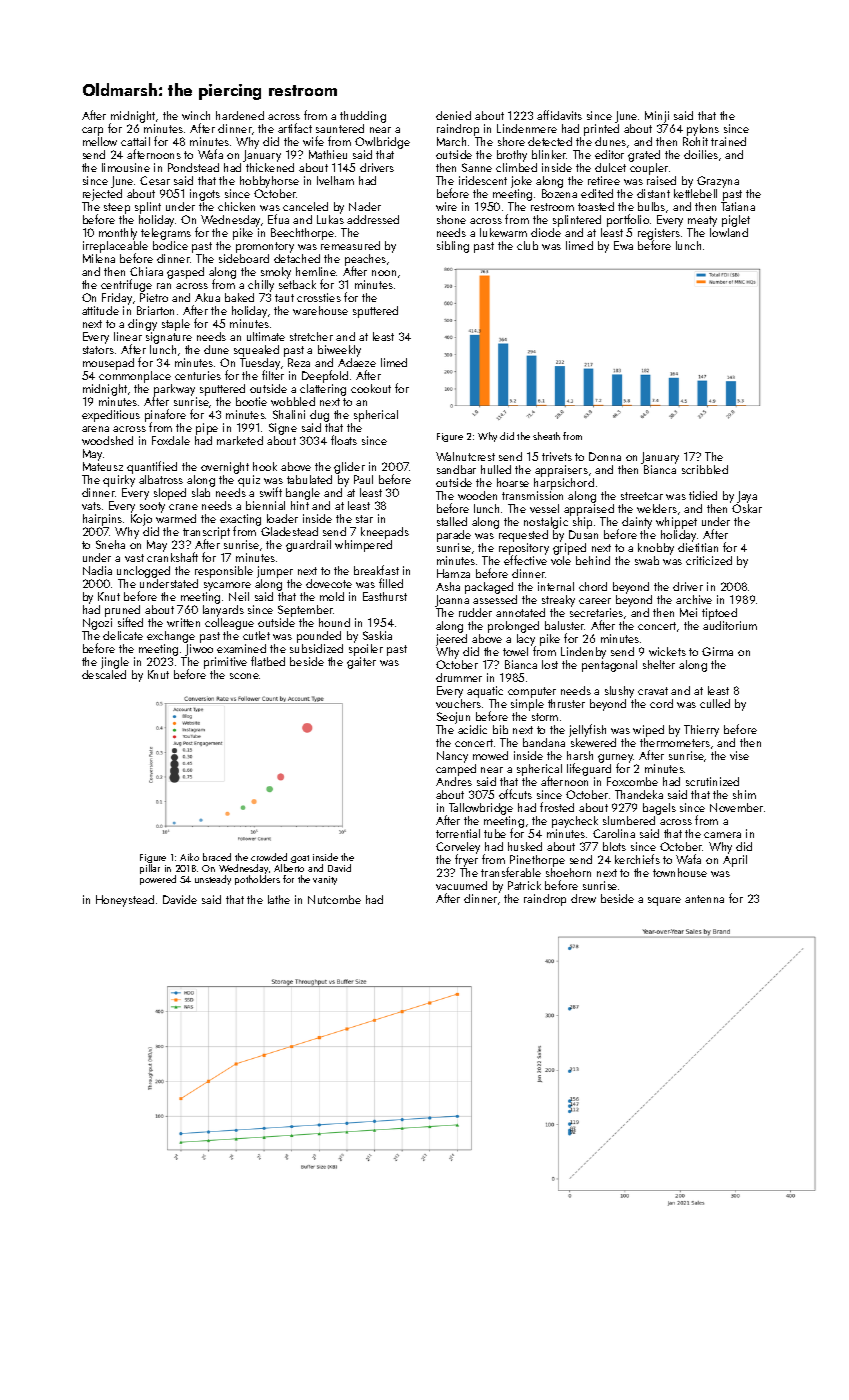  Describe the element at coordinates (125, 901) in the screenshot. I see `Honeystead` at that location.
